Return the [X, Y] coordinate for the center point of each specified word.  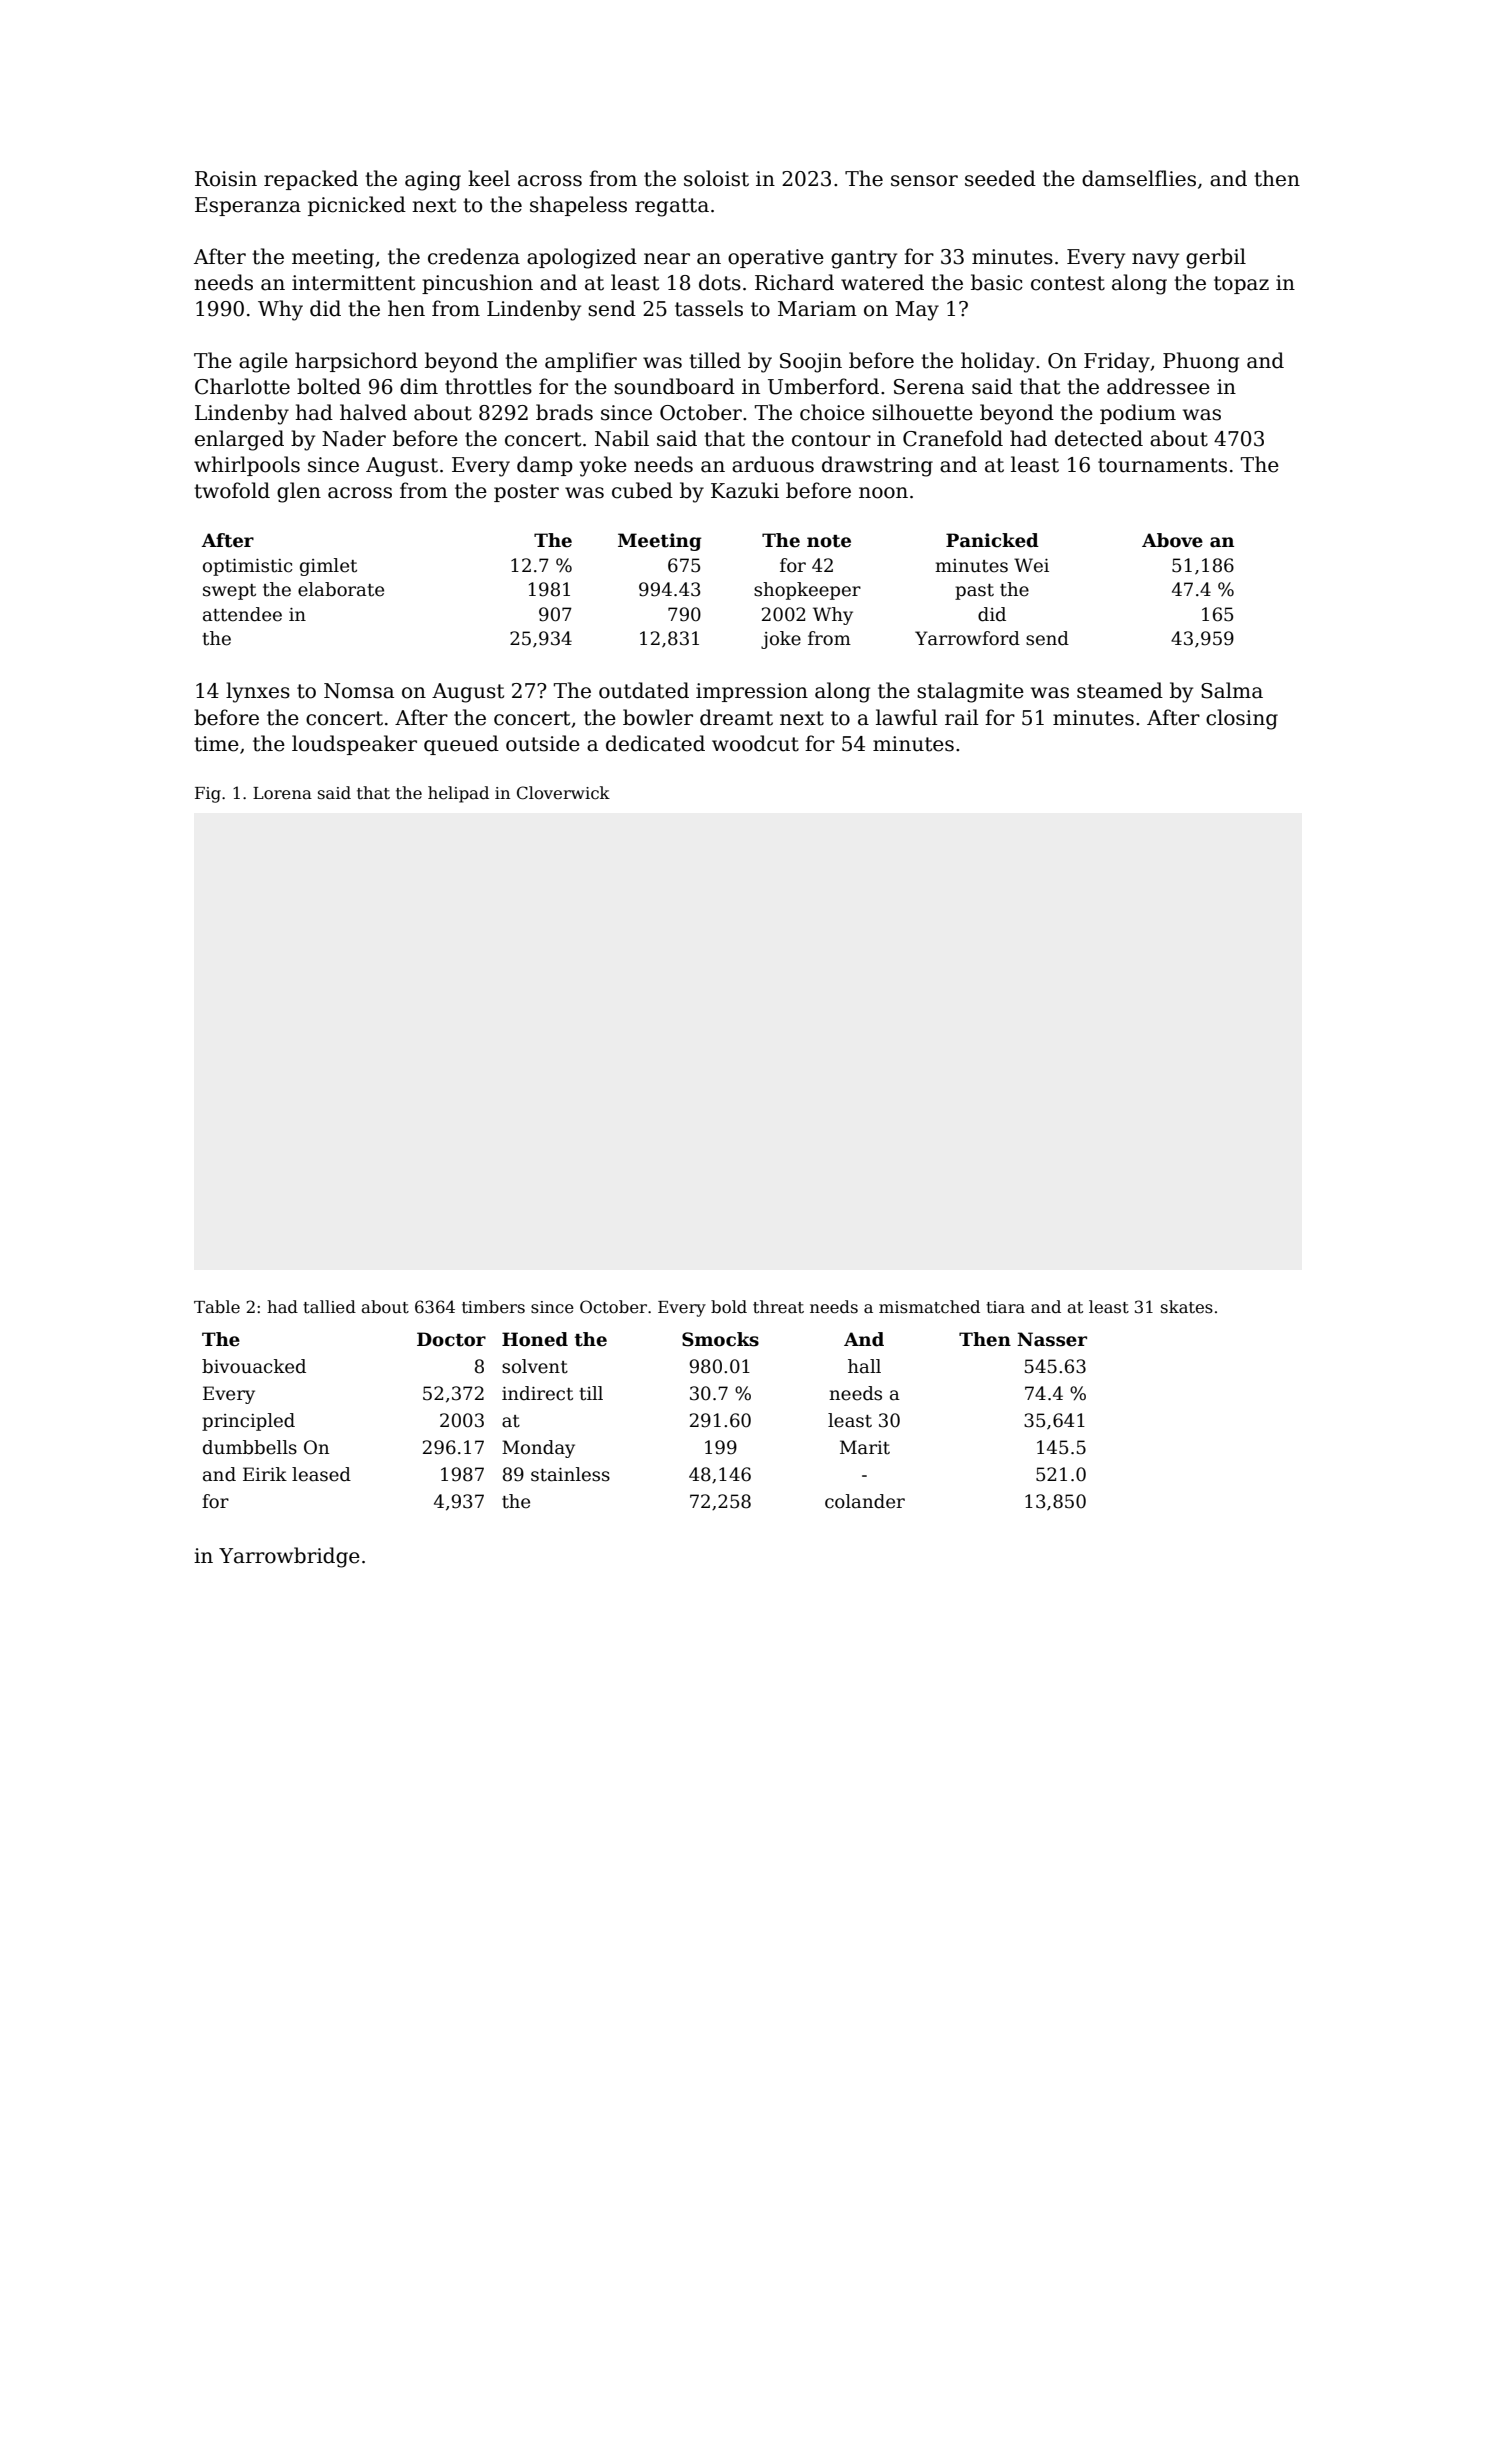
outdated [644, 690]
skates [1187, 1307]
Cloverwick [563, 793]
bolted [329, 386]
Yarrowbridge [289, 1557]
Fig [208, 795]
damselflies [1139, 178]
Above [1172, 540]
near [667, 259]
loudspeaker [354, 745]
